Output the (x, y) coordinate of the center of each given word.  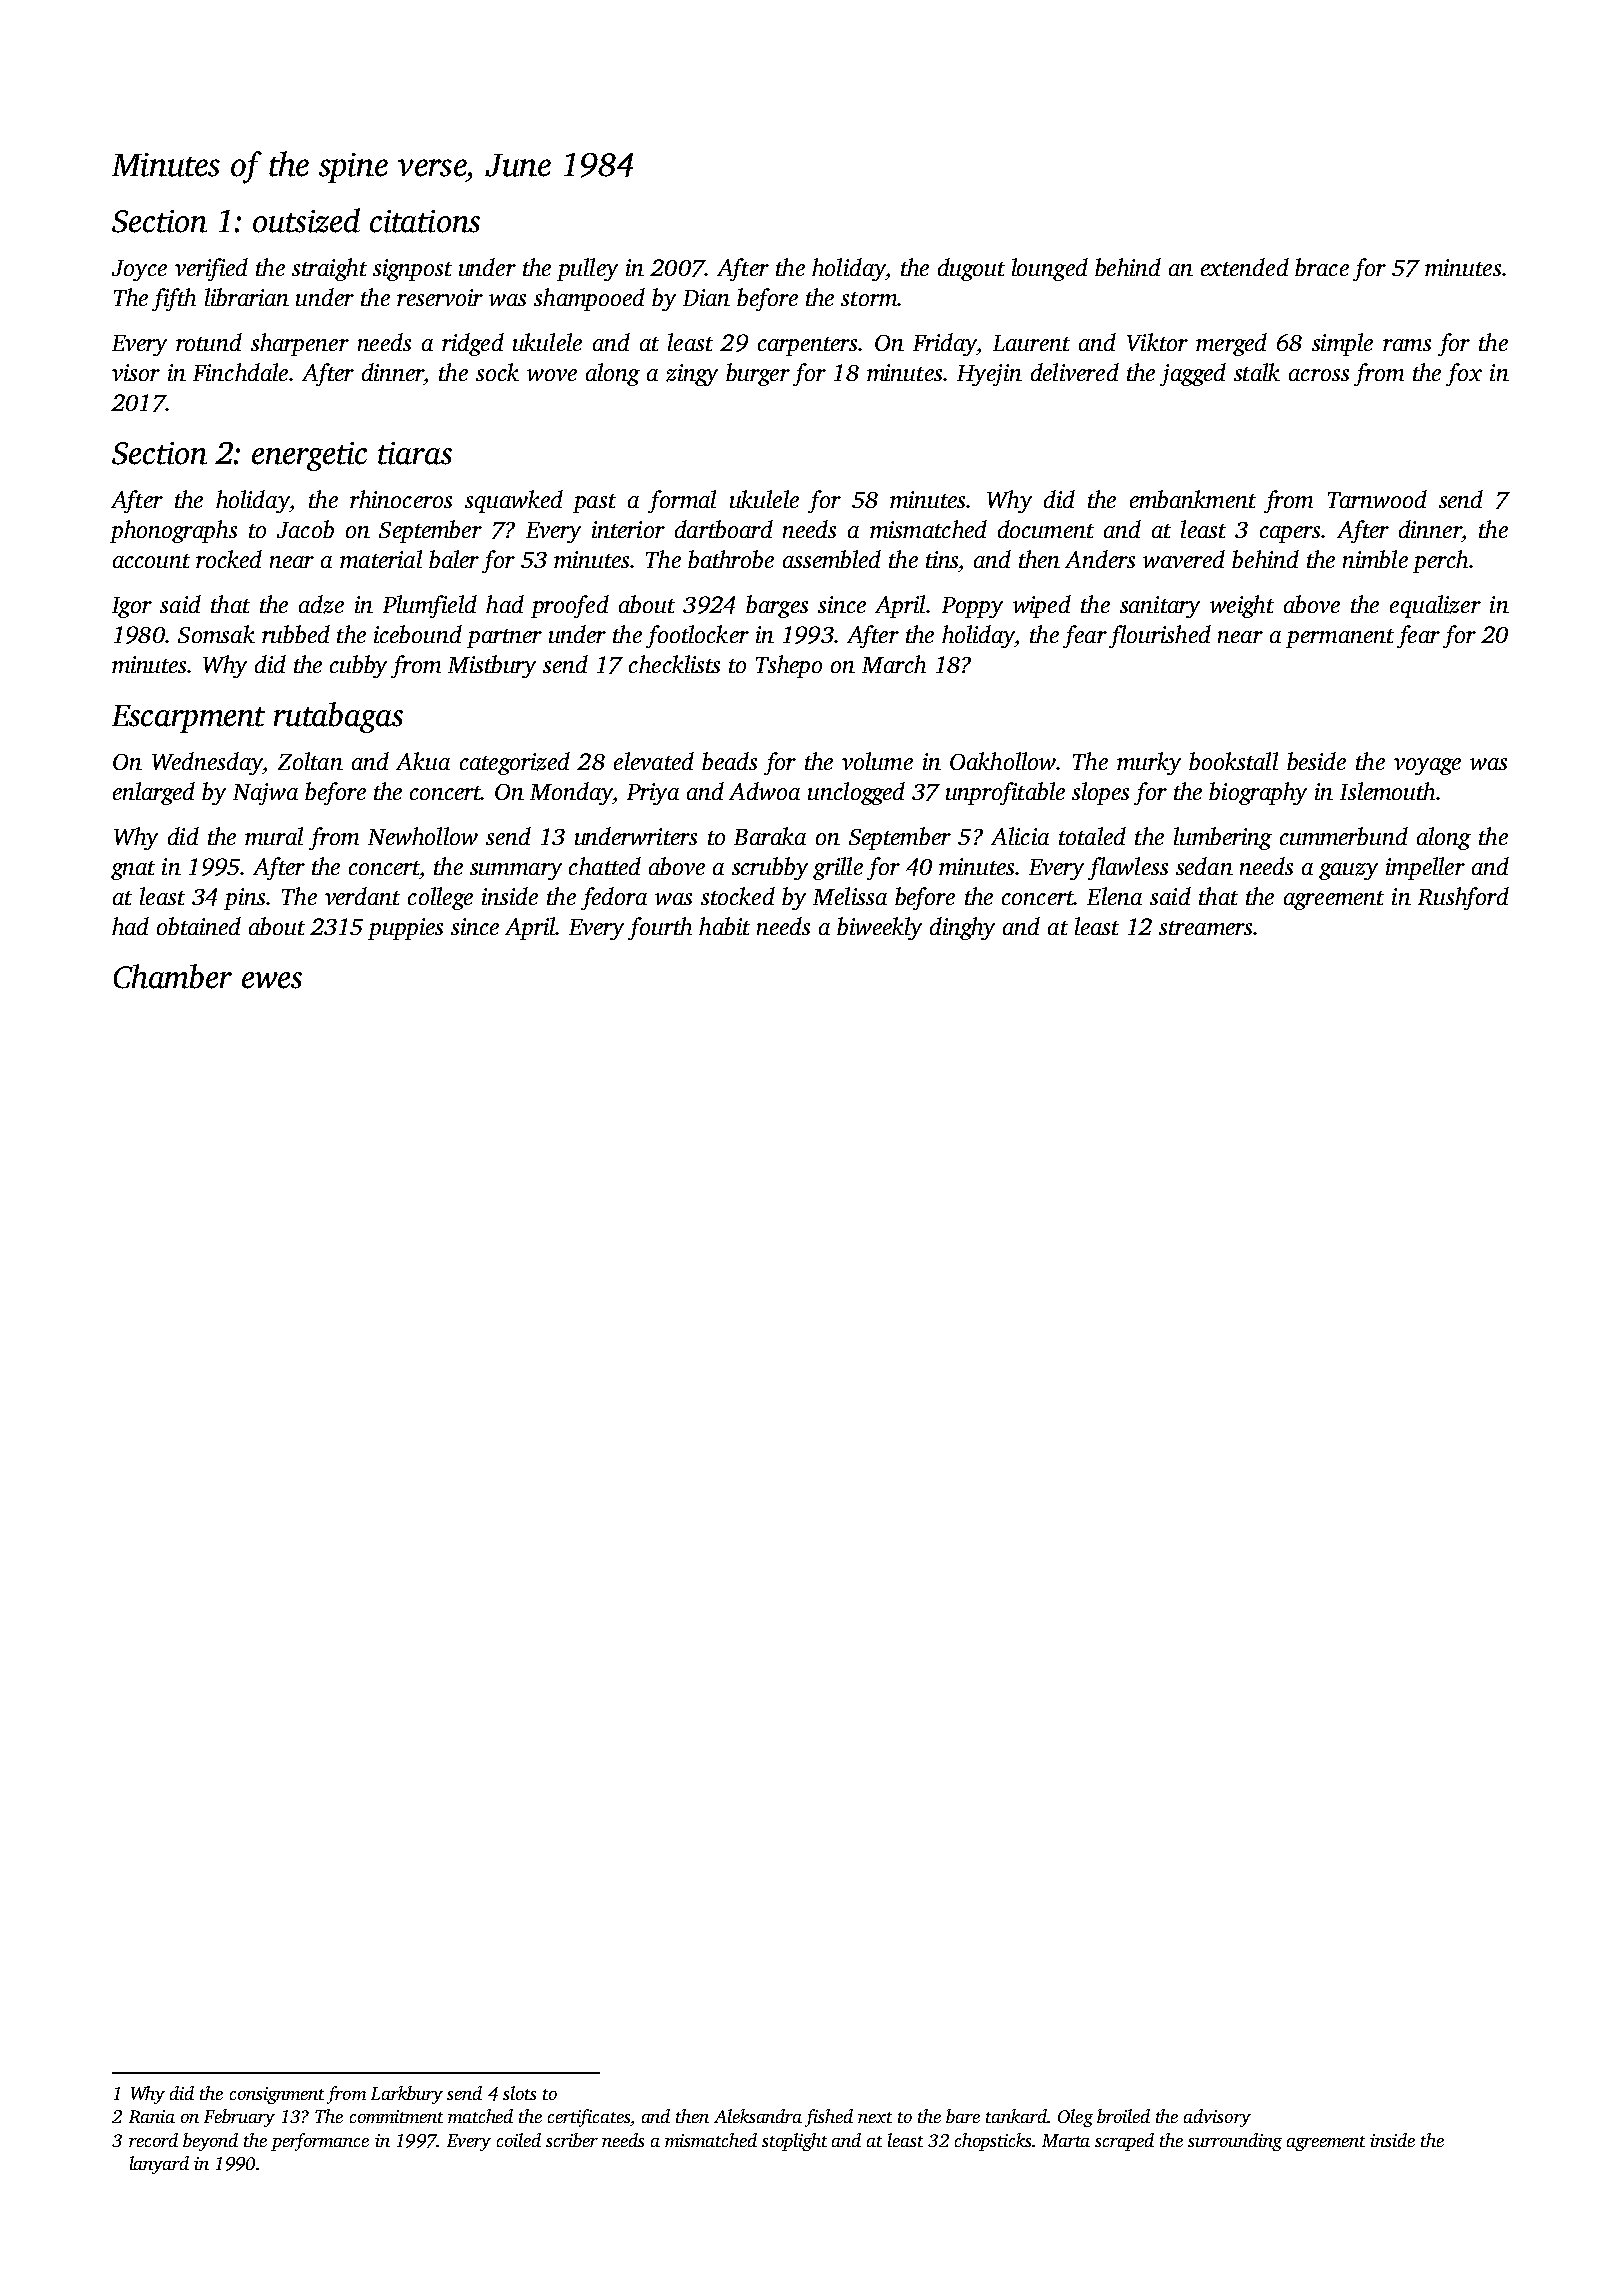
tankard (1016, 2116)
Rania (152, 2116)
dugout (971, 269)
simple (1342, 344)
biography (1258, 793)
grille (838, 868)
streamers (1205, 928)
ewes (272, 980)
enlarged (154, 793)
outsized (306, 220)
